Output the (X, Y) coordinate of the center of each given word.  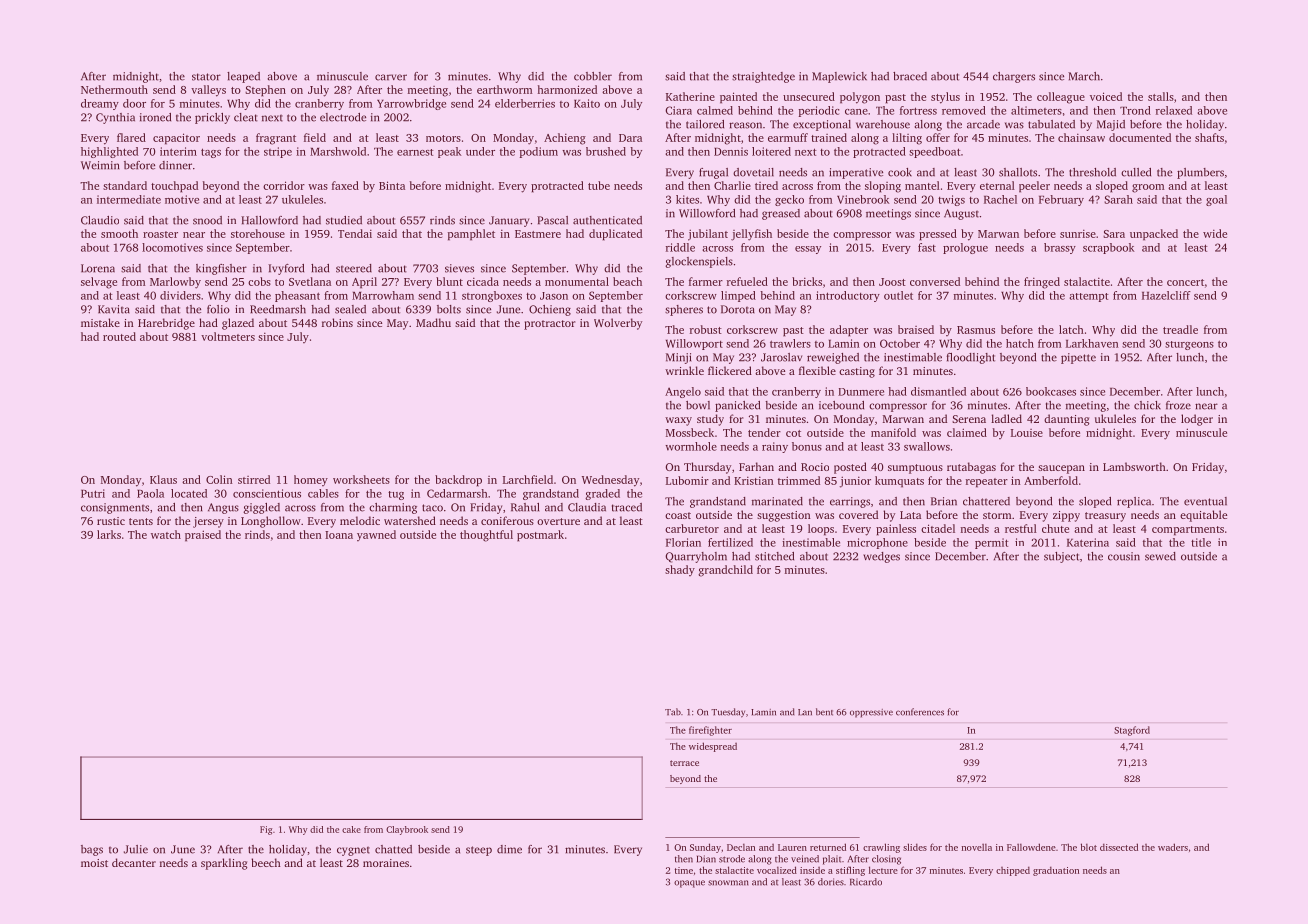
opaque (689, 884)
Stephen (265, 91)
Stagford (1132, 731)
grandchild (725, 571)
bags (92, 850)
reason (745, 125)
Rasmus (976, 330)
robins (337, 322)
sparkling (224, 864)
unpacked (1154, 235)
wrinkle (684, 370)
